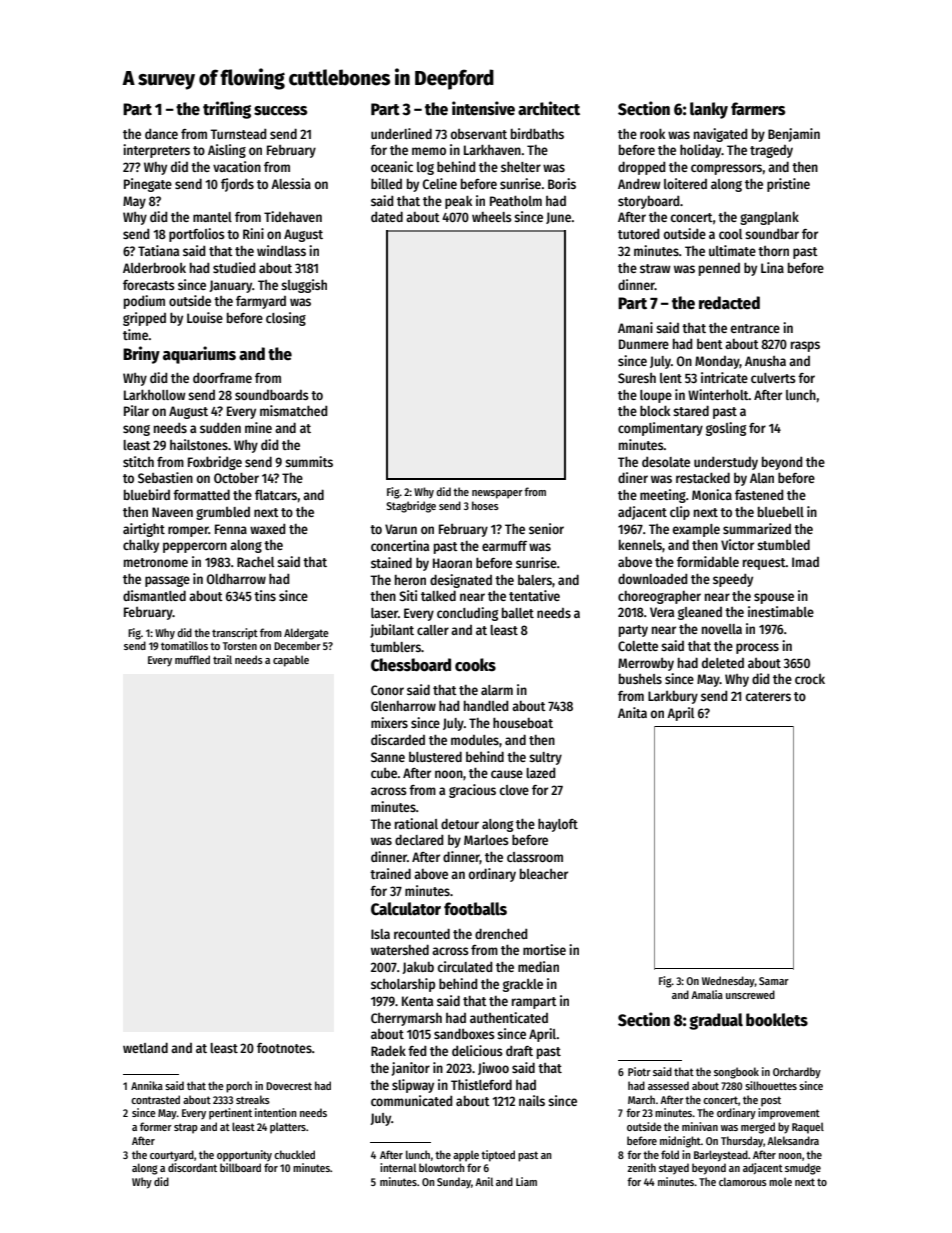 Image resolution: width=952 pixels, height=1233 pixels. Describe the element at coordinates (768, 696) in the document. I see `caterers` at that location.
